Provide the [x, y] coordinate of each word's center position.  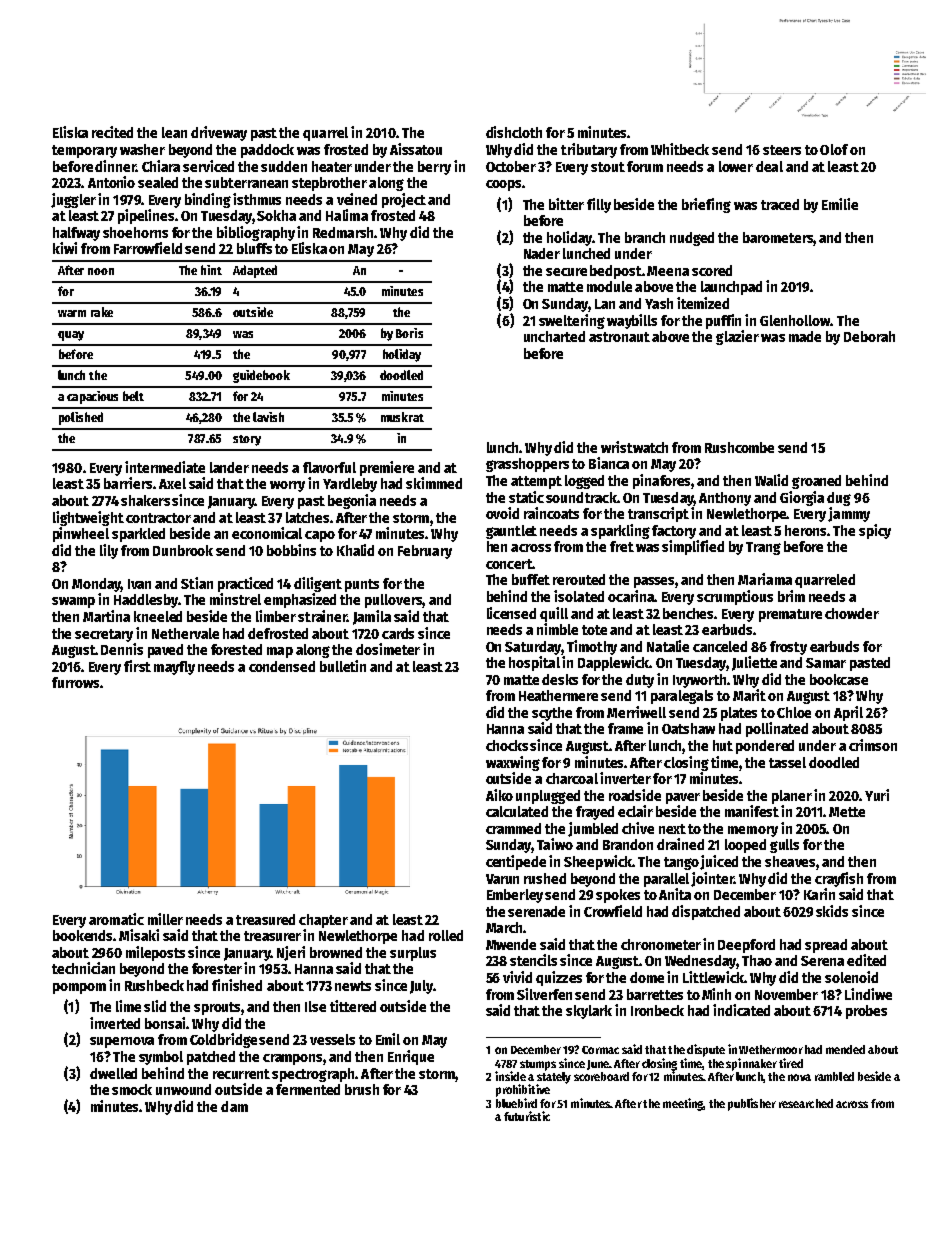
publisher [752, 1104]
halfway [76, 234]
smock [132, 1089]
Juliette [754, 663]
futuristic [527, 1116]
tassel [787, 762]
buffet [531, 579]
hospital [534, 663]
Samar [826, 663]
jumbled [593, 829]
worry [287, 486]
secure [566, 272]
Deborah [869, 336]
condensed [282, 666]
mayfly [174, 668]
